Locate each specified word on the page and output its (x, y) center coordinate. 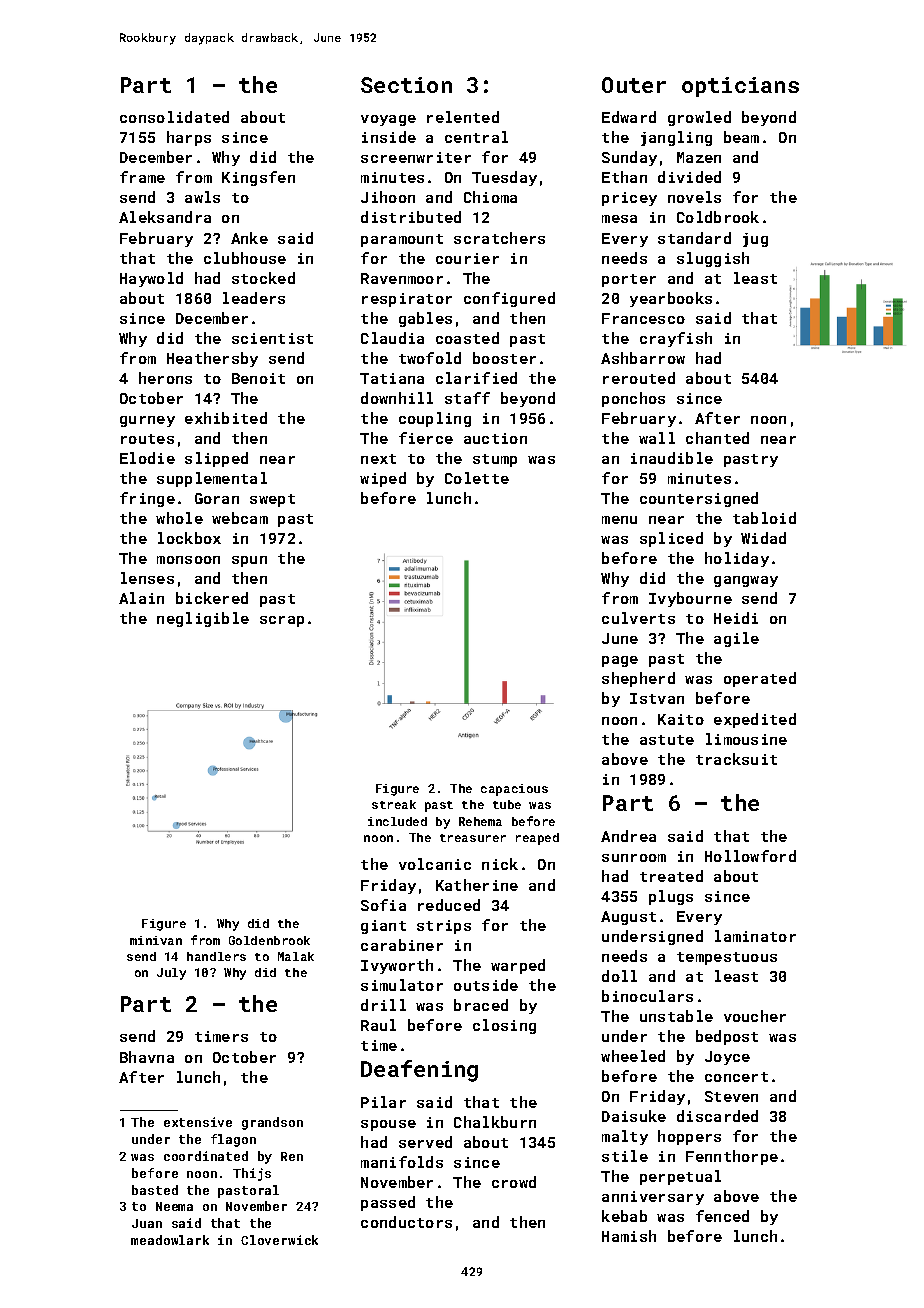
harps (189, 138)
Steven (731, 1096)
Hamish (629, 1236)
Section (406, 85)
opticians (740, 87)
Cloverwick (279, 1240)
